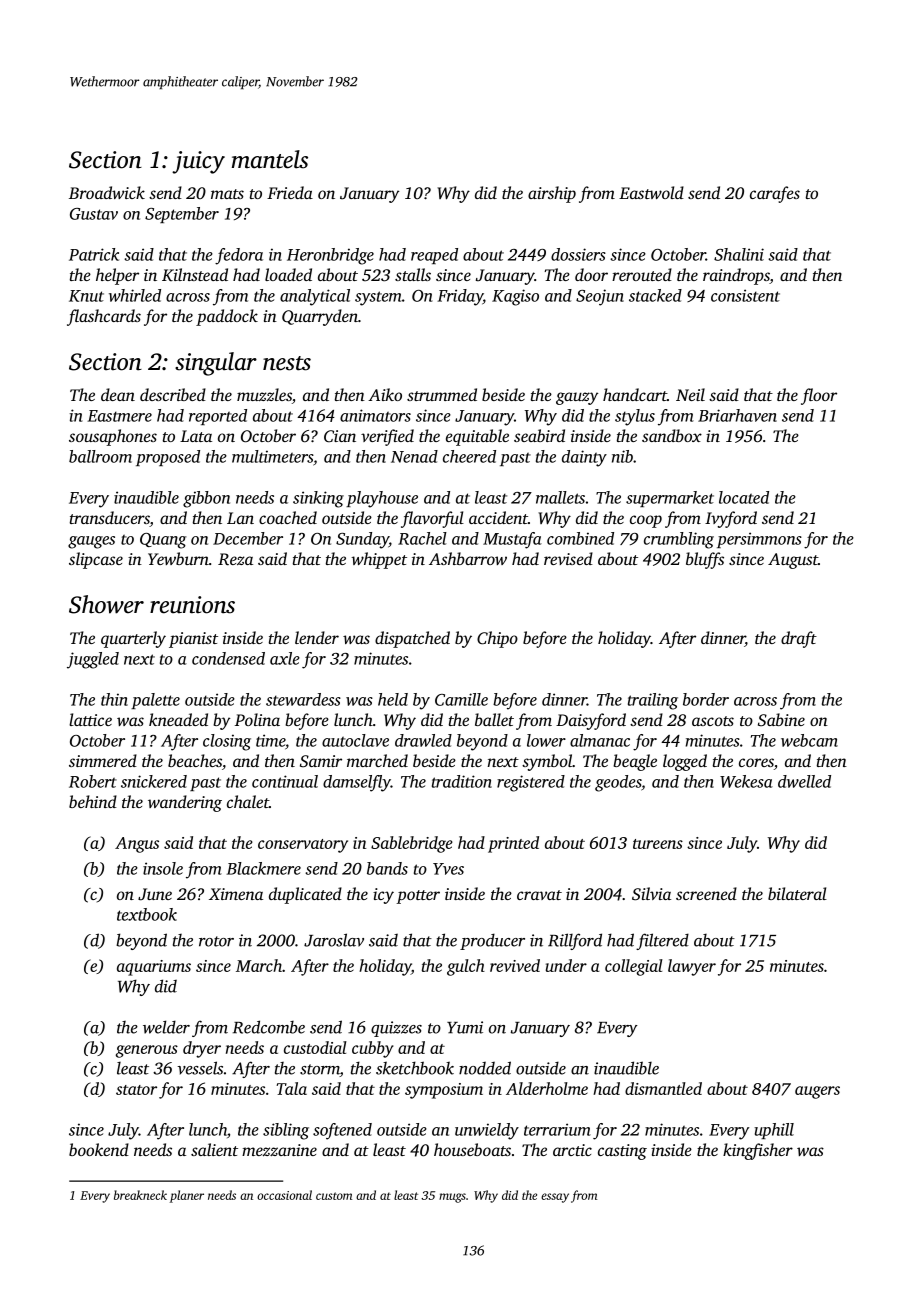  What do you see at coordinates (793, 561) in the screenshot?
I see `August` at bounding box center [793, 561].
